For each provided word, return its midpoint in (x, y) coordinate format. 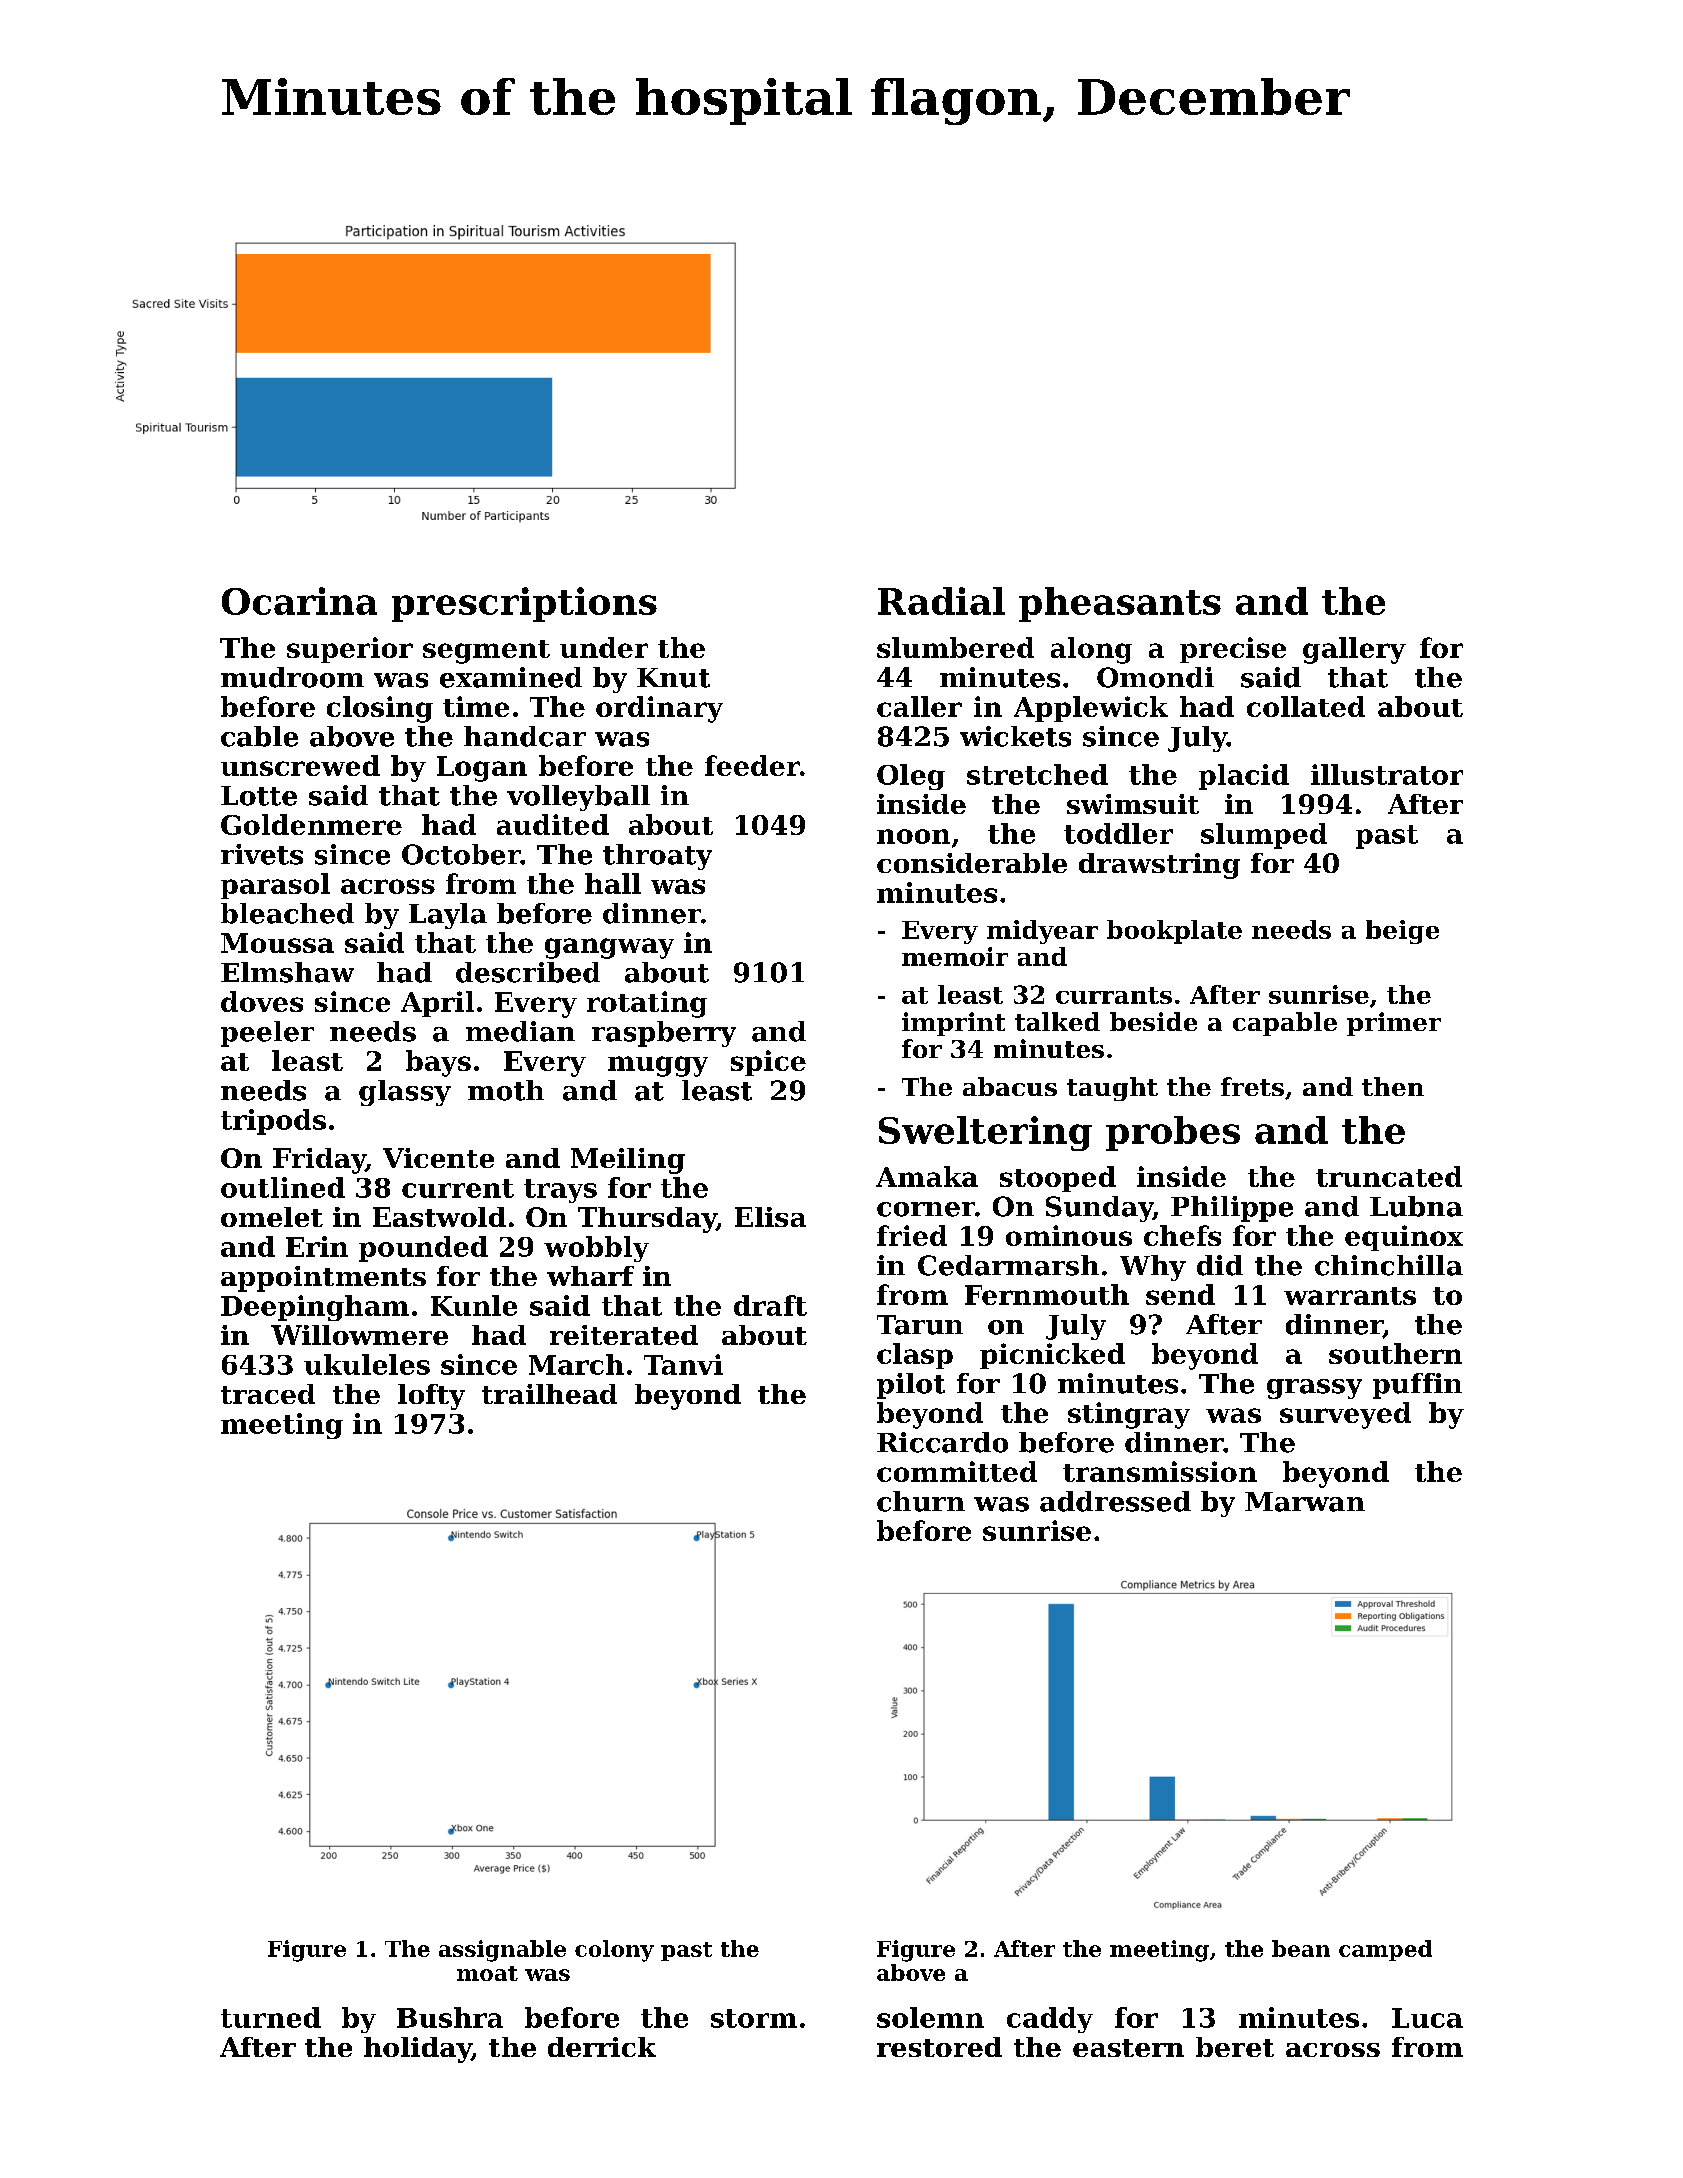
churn (921, 1501)
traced (268, 1394)
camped (1385, 1950)
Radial (941, 601)
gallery (1354, 650)
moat (487, 1973)
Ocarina (299, 601)
